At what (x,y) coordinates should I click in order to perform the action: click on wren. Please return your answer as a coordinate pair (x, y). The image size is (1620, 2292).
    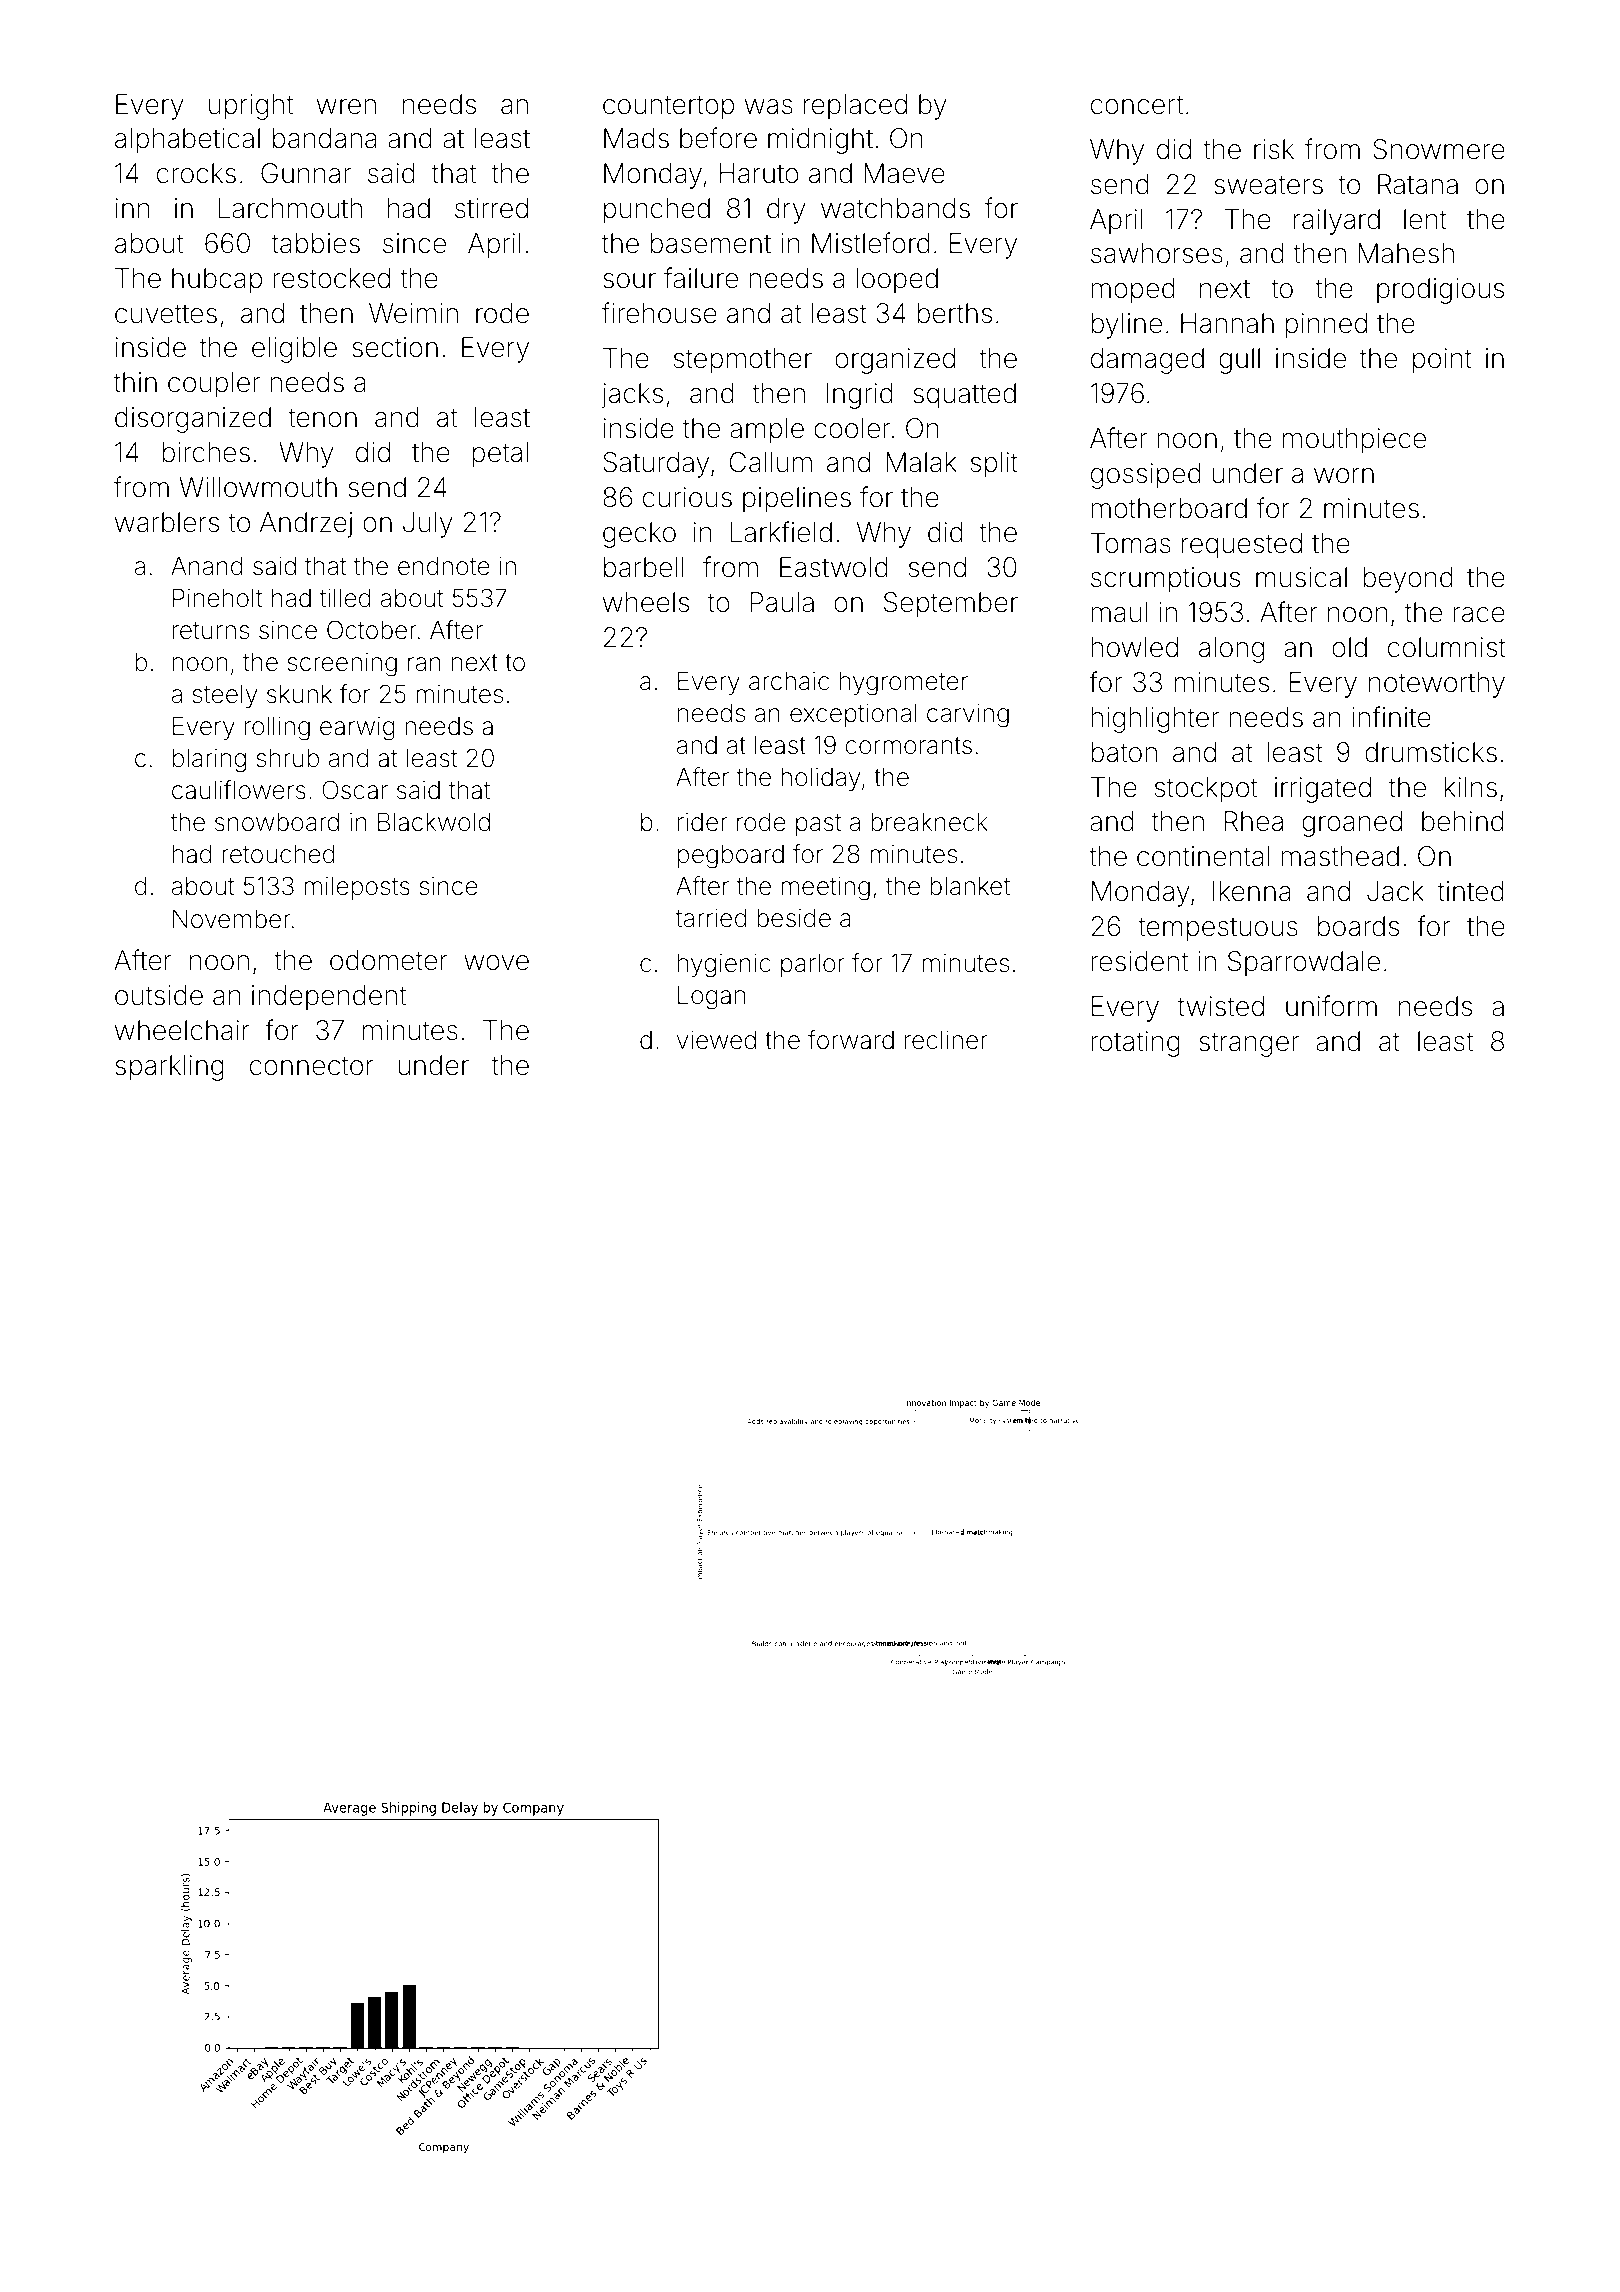
    Looking at the image, I should click on (346, 107).
